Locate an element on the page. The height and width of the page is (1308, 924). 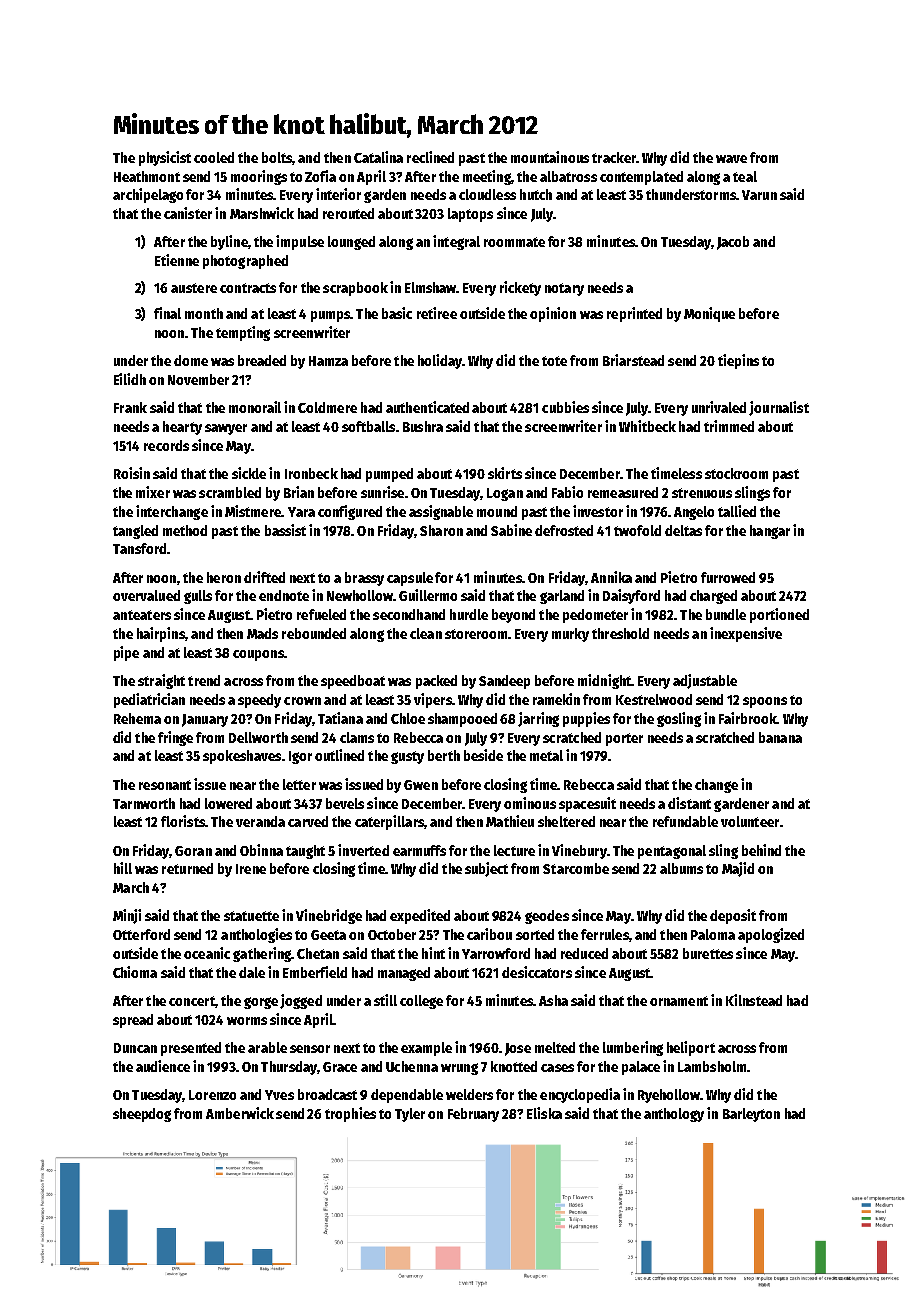
tote is located at coordinates (554, 361).
